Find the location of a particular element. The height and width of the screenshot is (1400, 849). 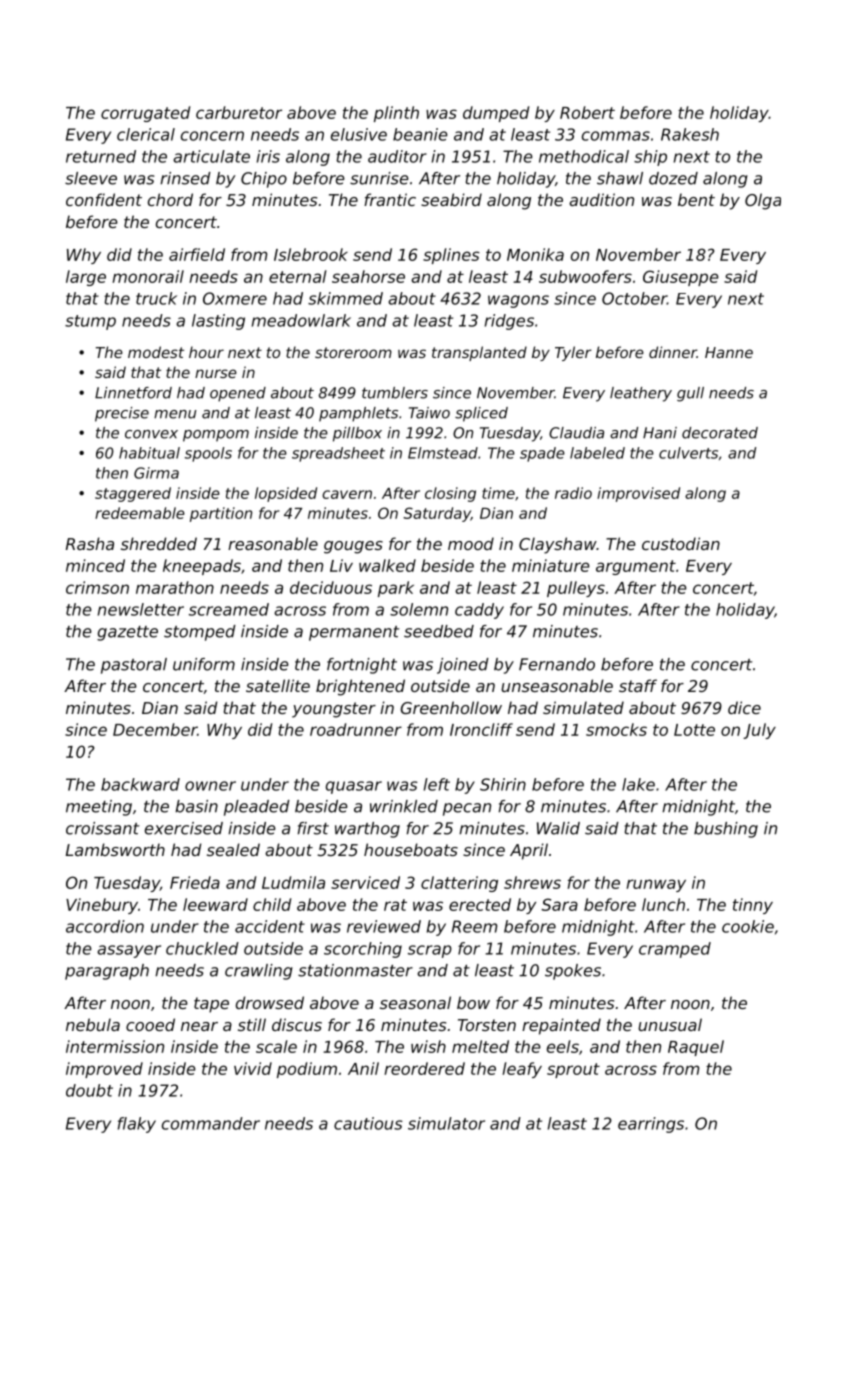

flaky is located at coordinates (137, 1125).
